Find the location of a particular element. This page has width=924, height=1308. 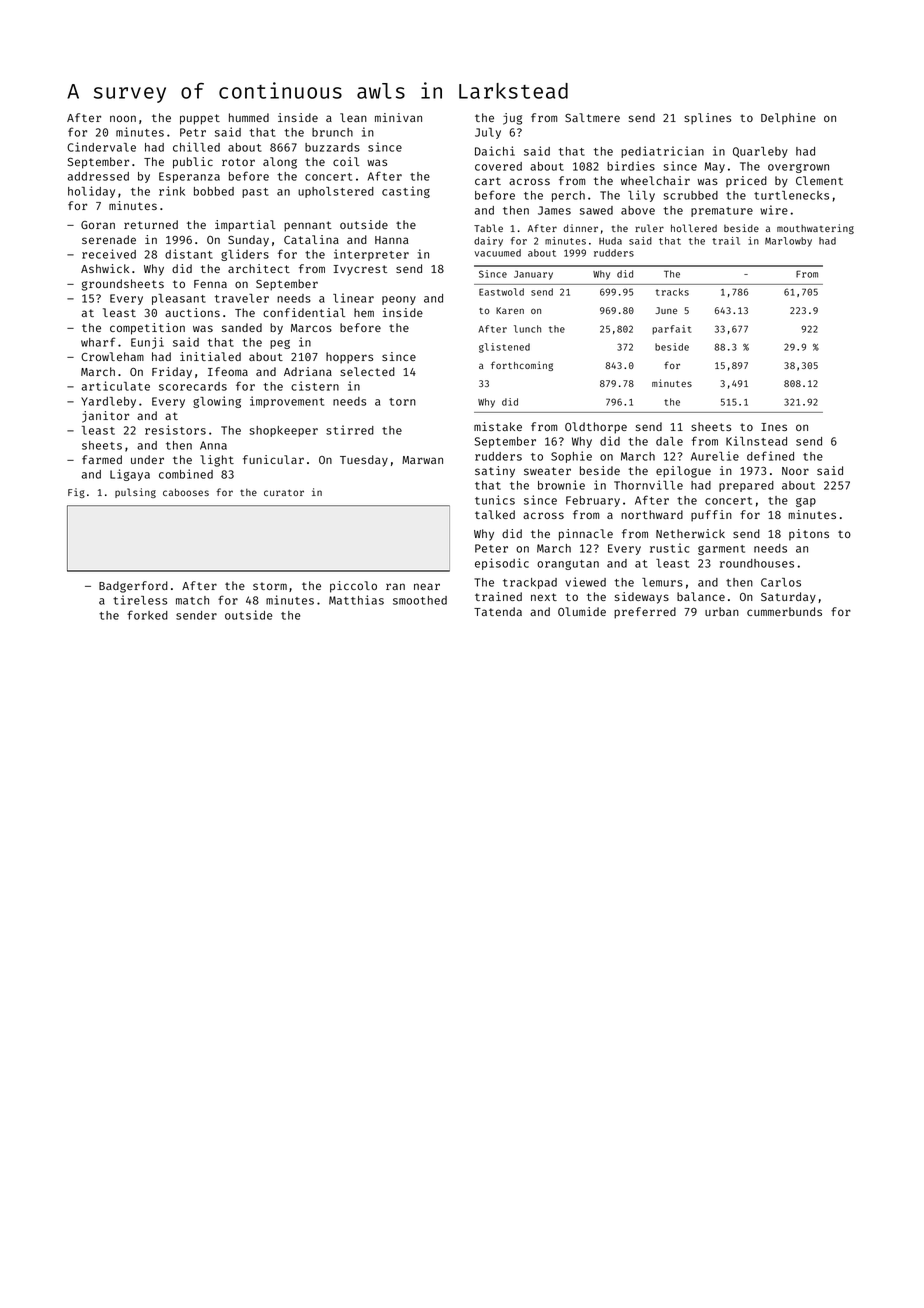

Ifeoma is located at coordinates (228, 371).
